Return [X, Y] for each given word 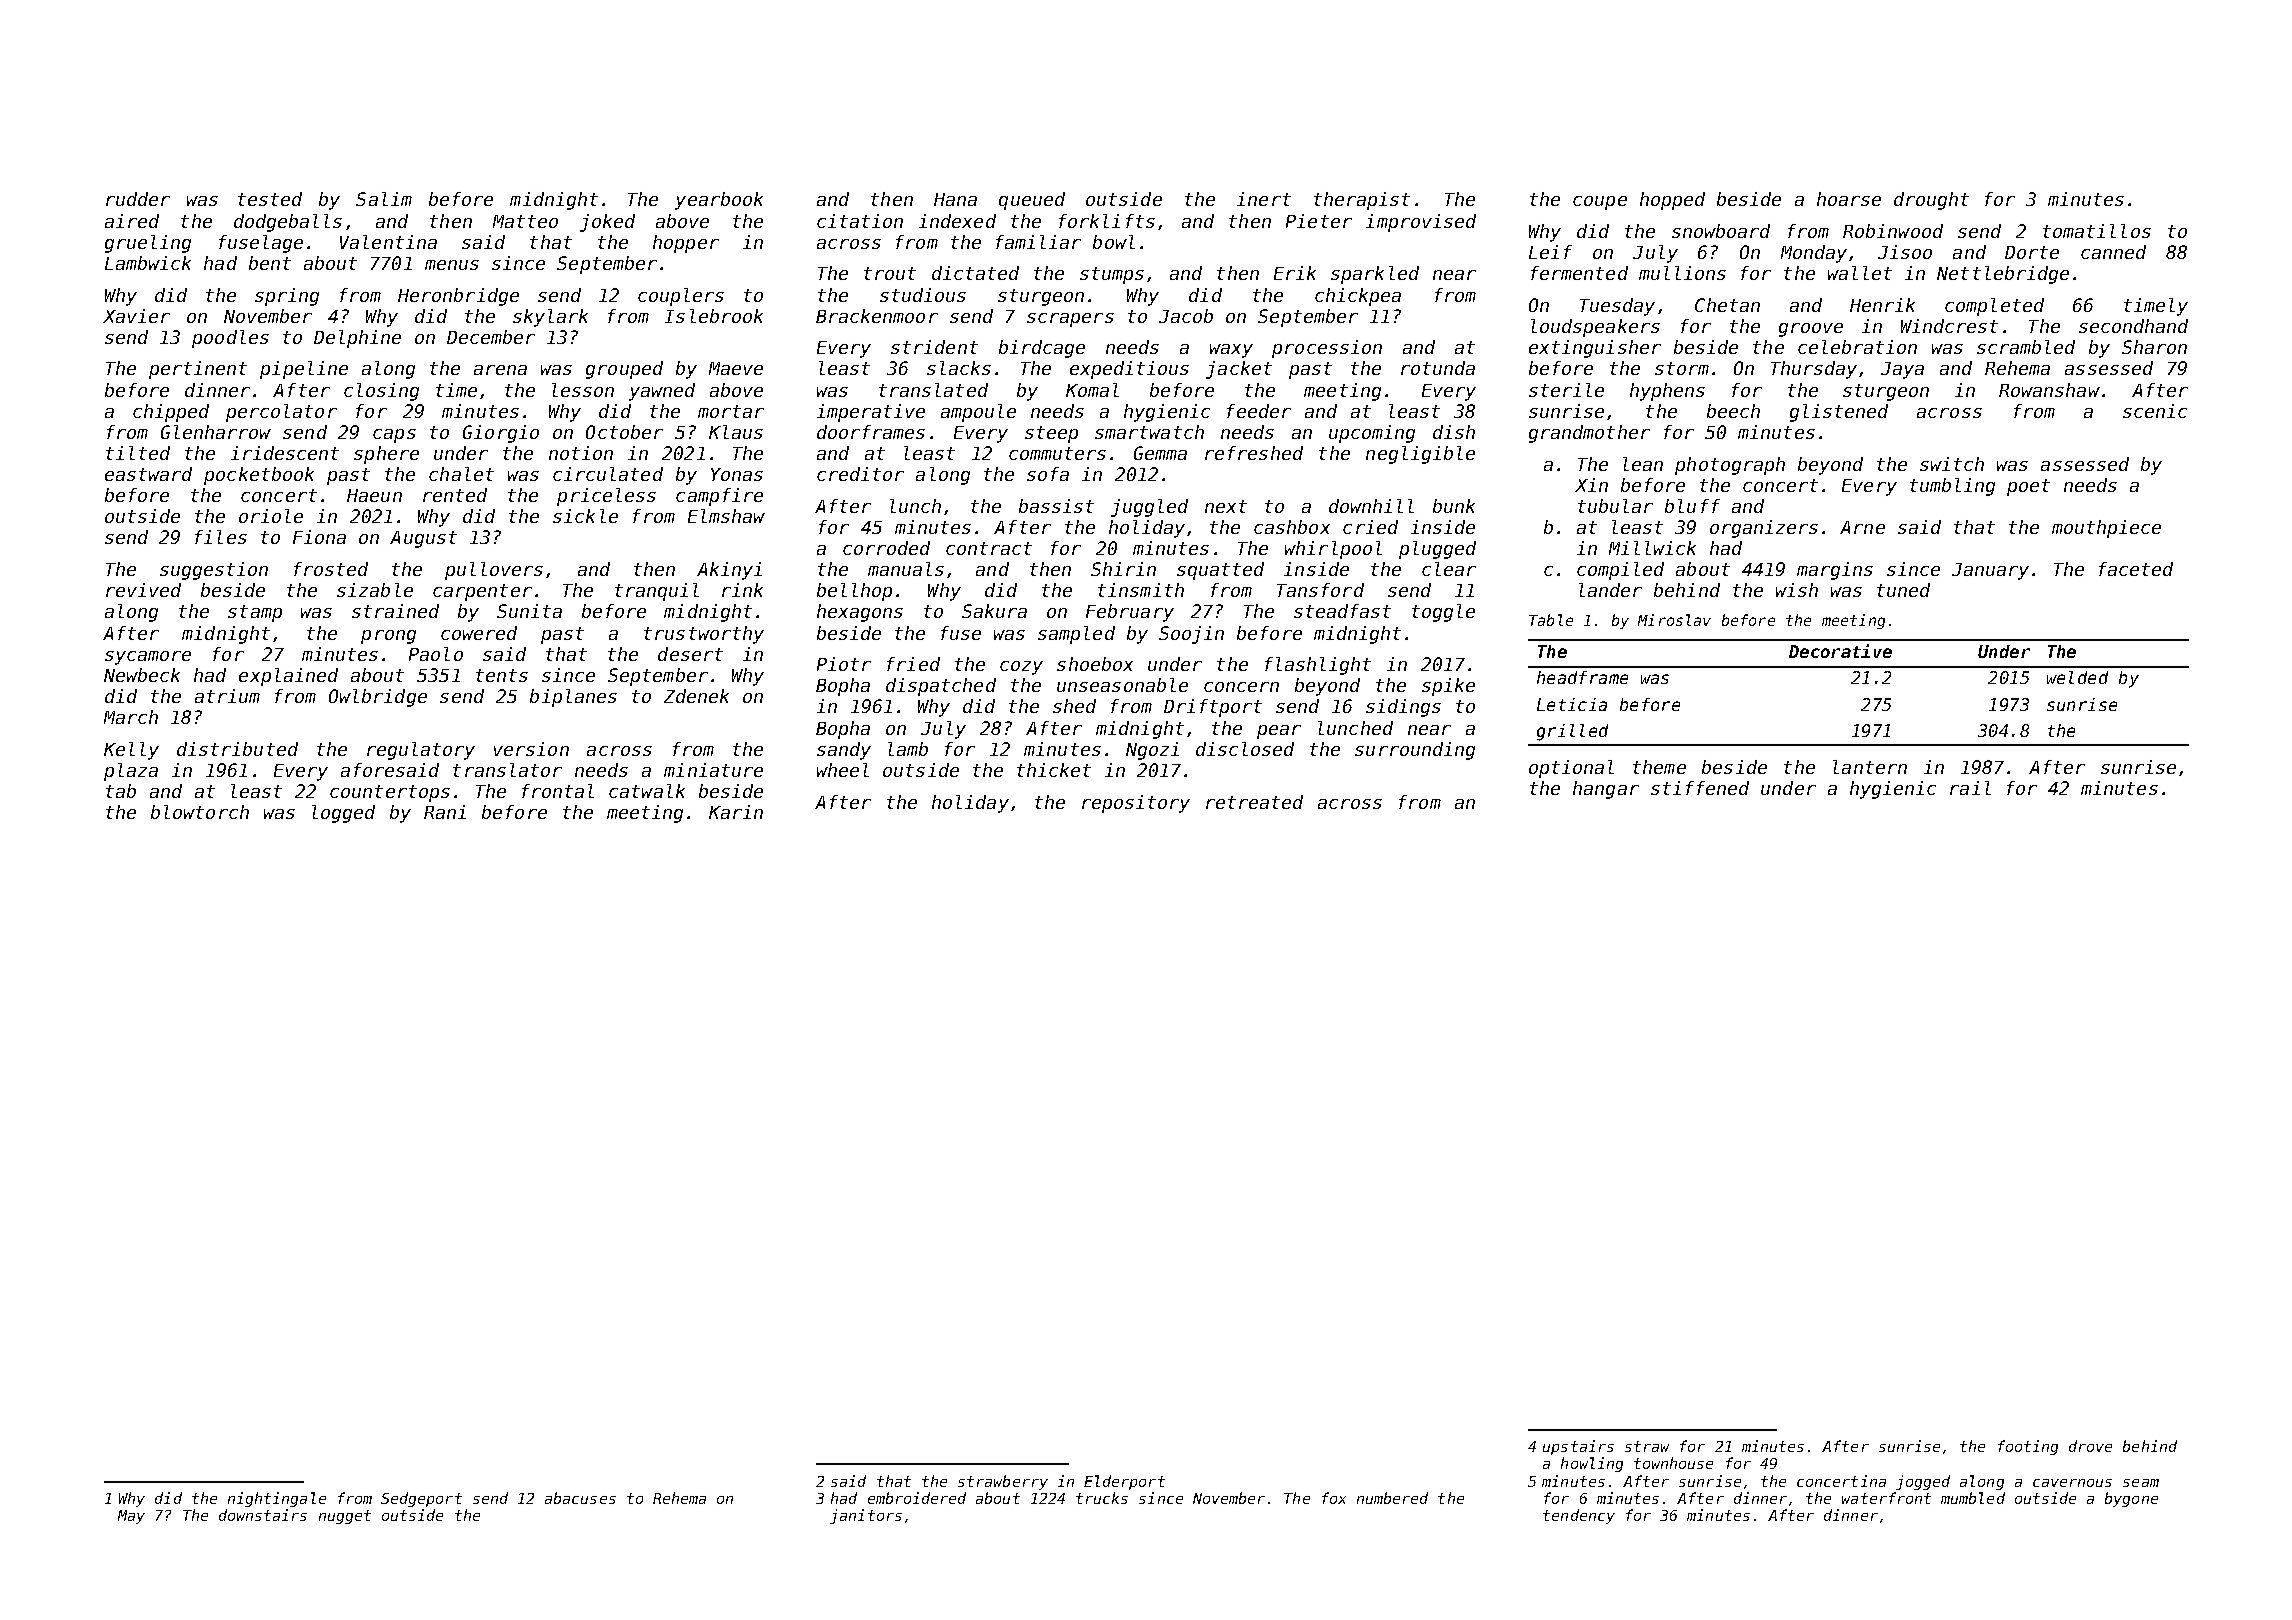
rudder [138, 199]
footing [2028, 1447]
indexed [957, 221]
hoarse [1849, 199]
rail [1970, 788]
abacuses [580, 1498]
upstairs [1578, 1447]
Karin [736, 812]
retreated [1254, 802]
